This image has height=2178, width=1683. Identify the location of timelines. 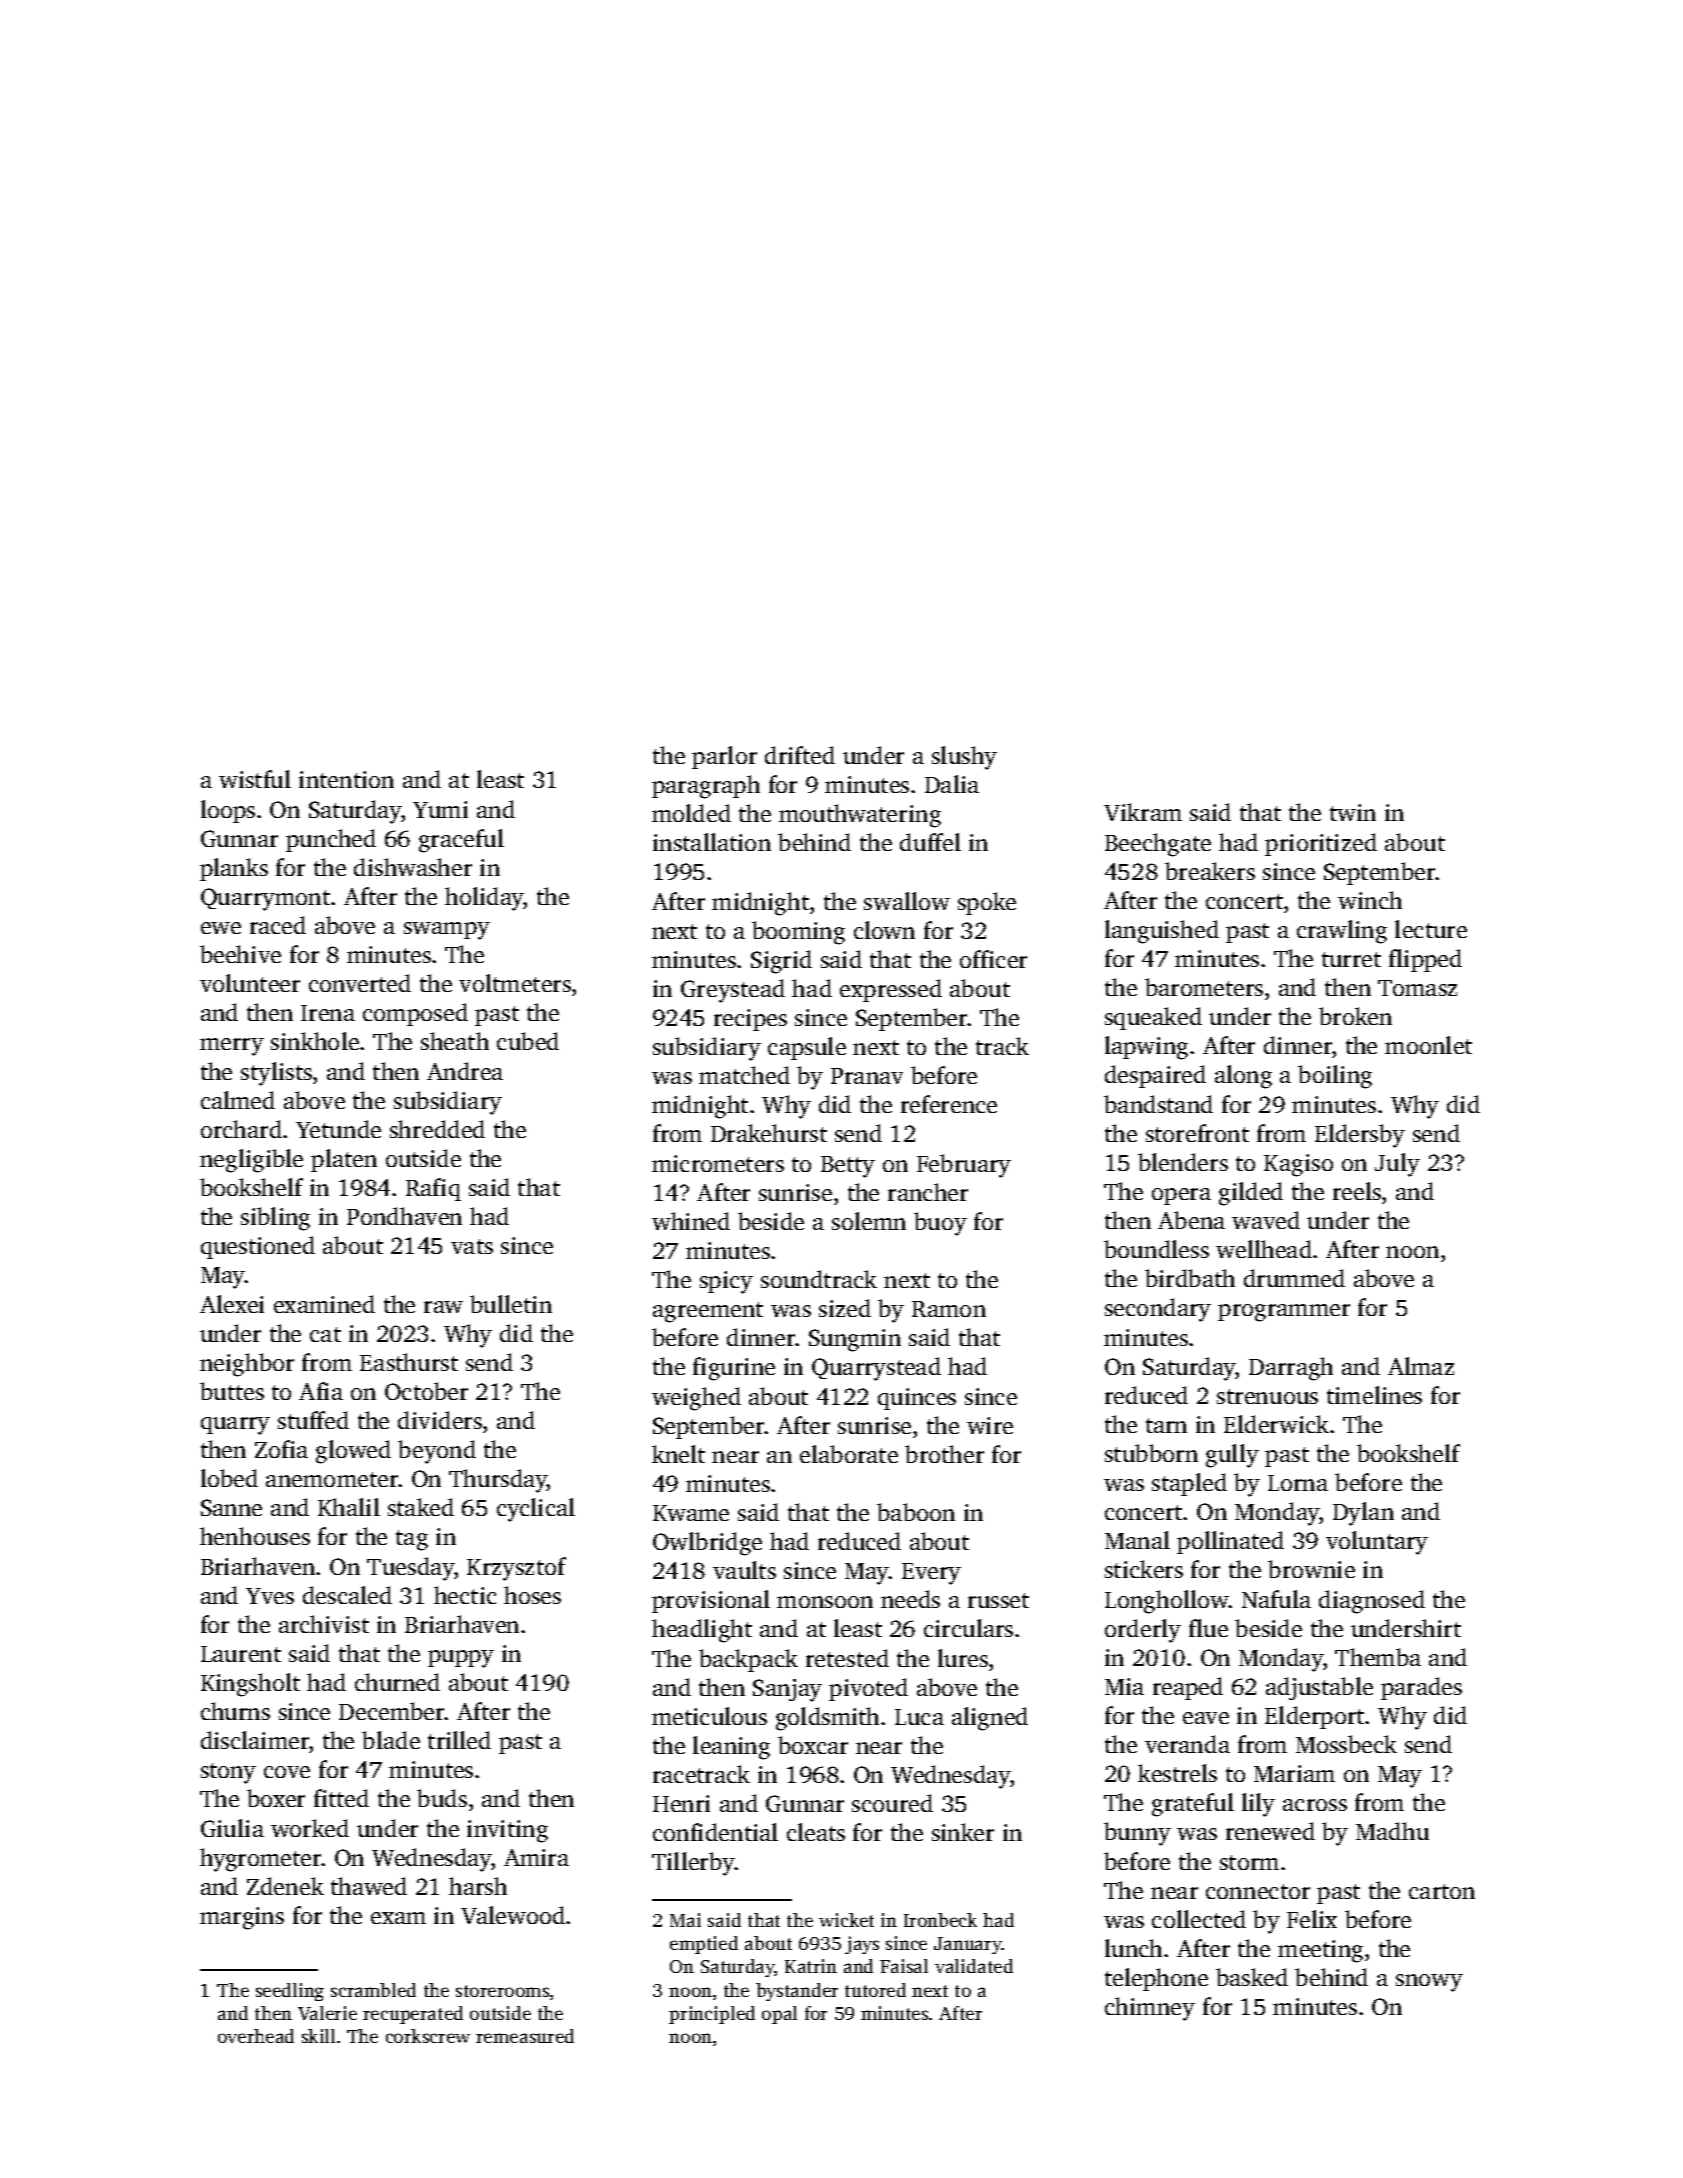
(1374, 1395).
